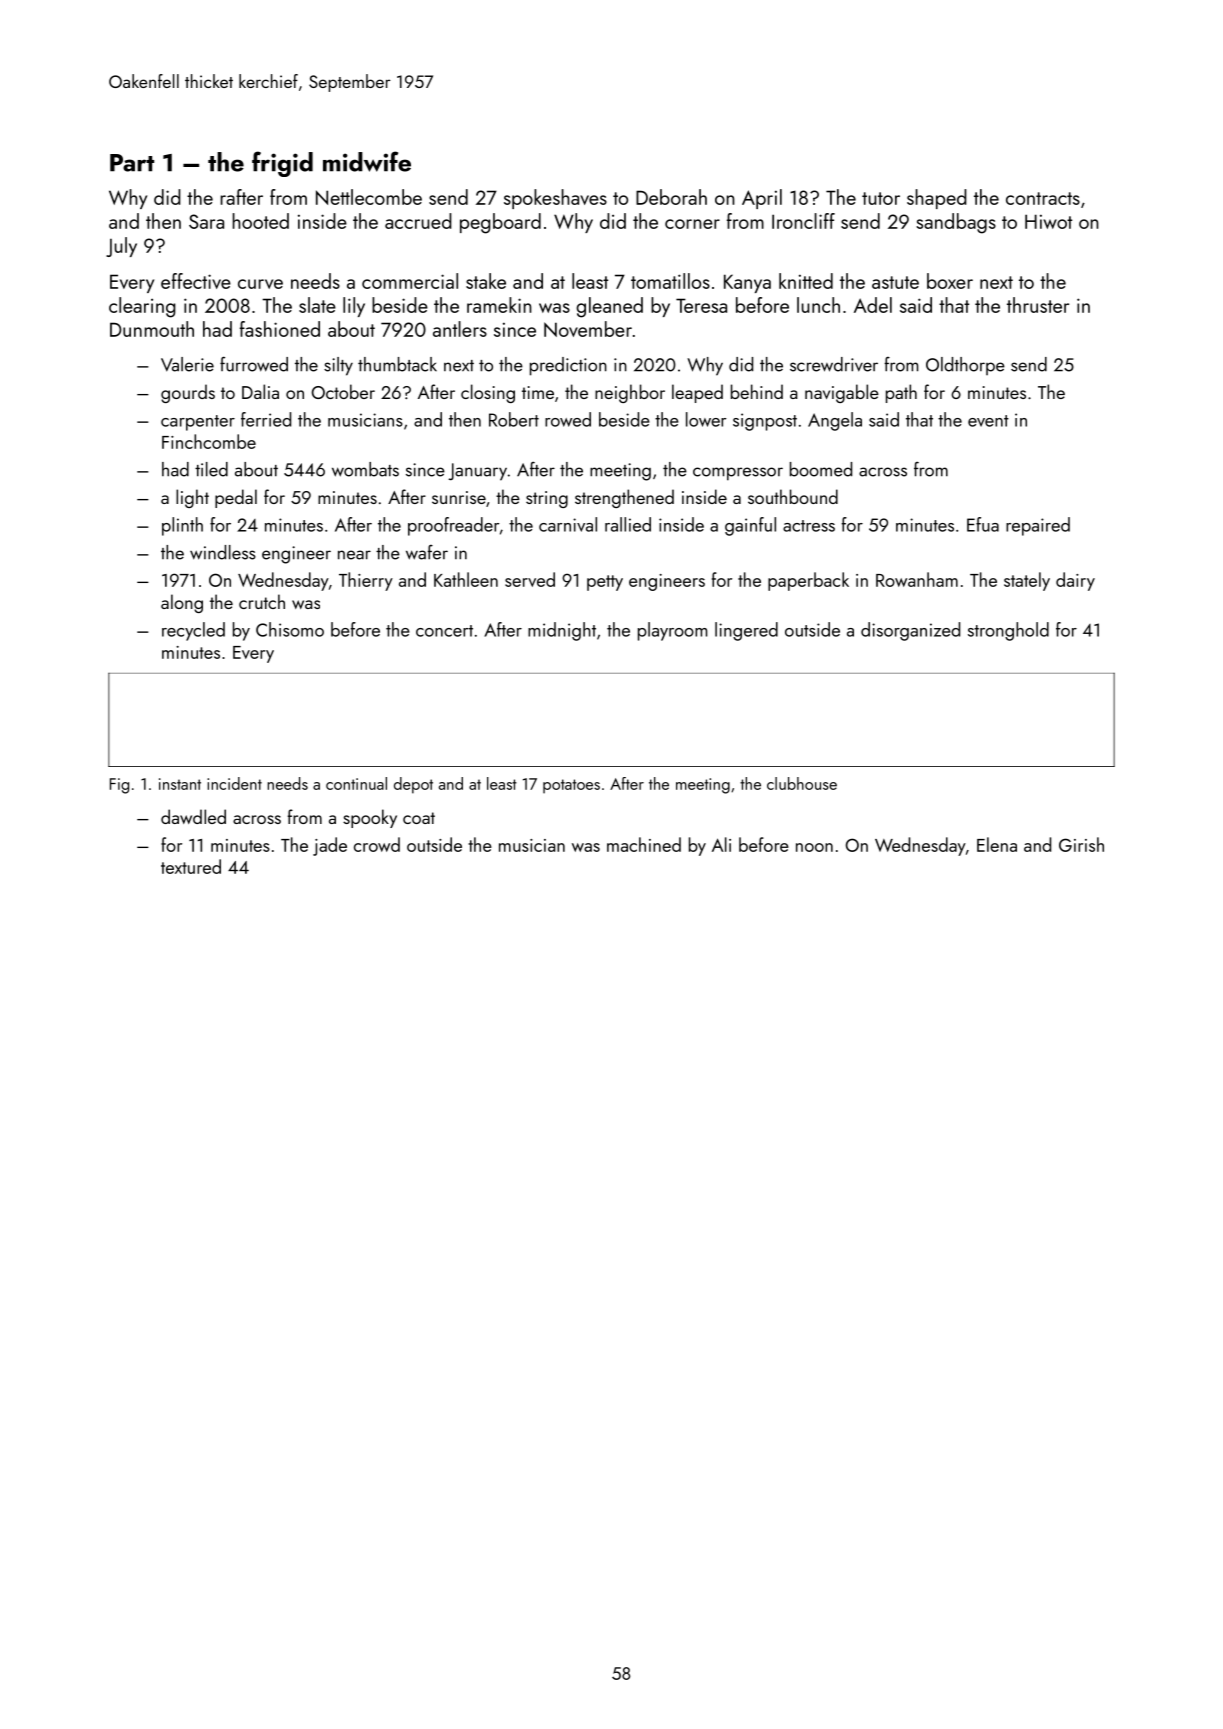 This screenshot has height=1729, width=1223. Describe the element at coordinates (282, 164) in the screenshot. I see `frigid` at that location.
